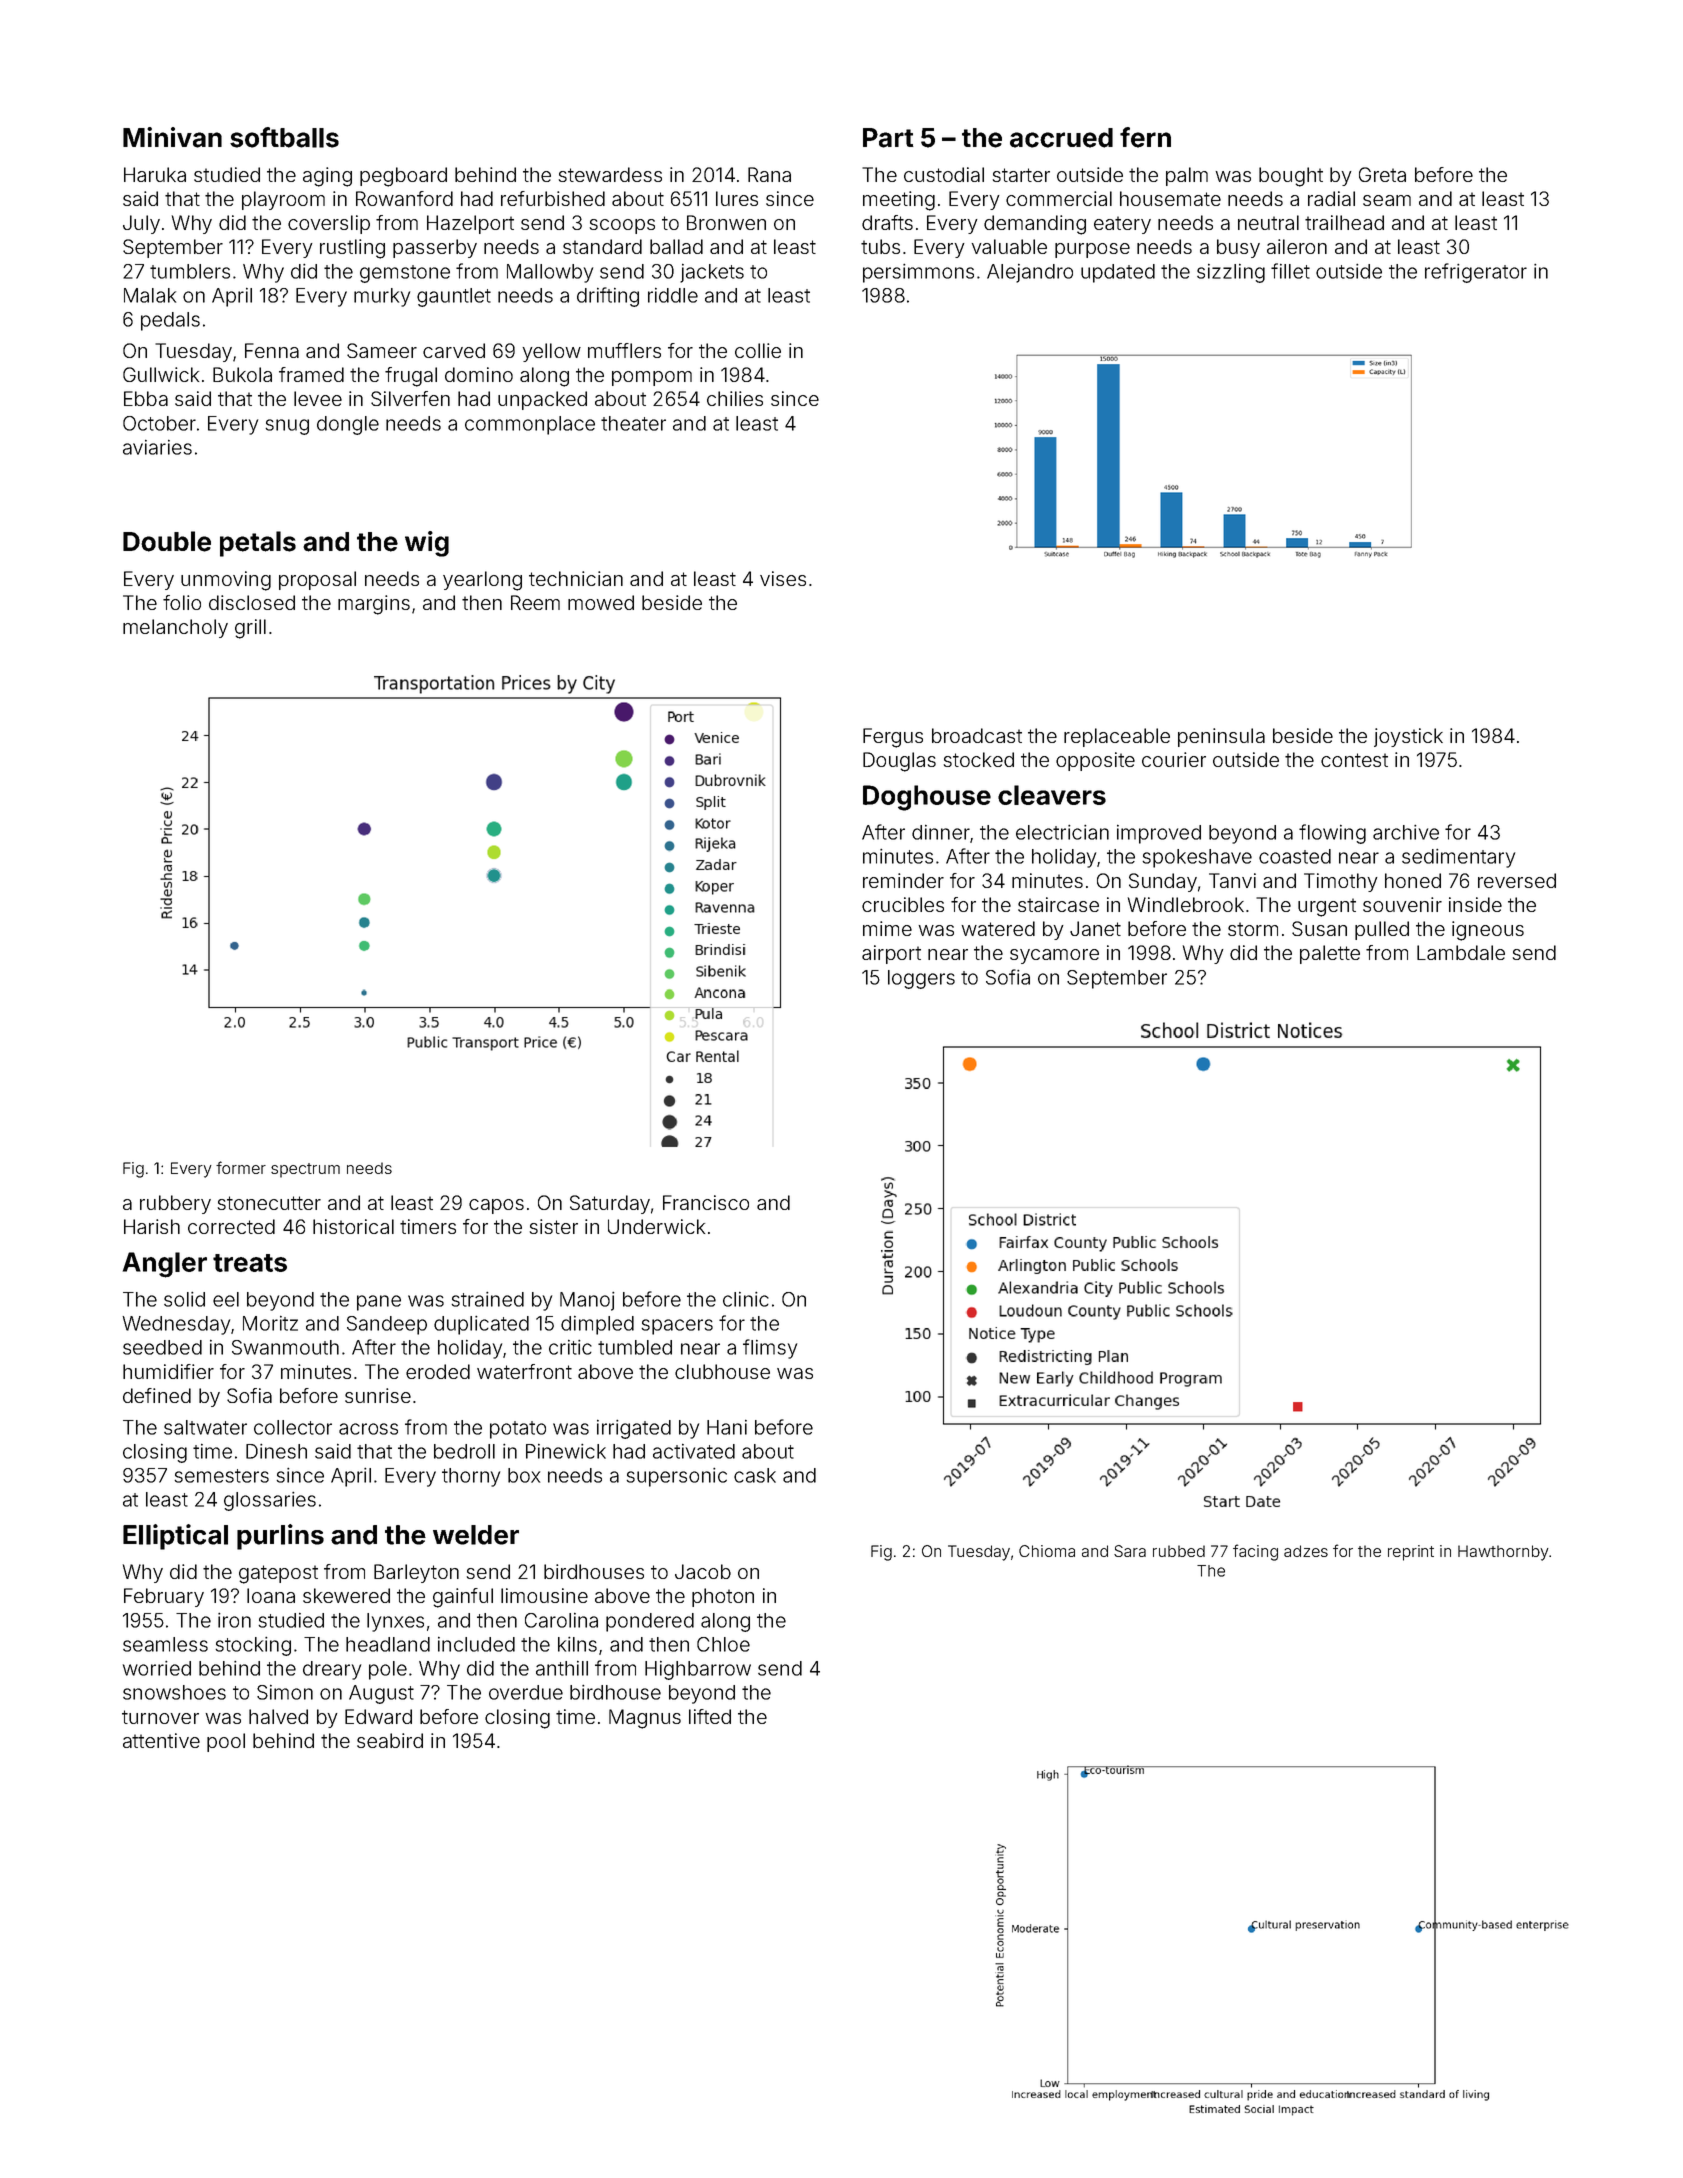 This screenshot has width=1683, height=2178. Describe the element at coordinates (1145, 137) in the screenshot. I see `fern` at that location.
